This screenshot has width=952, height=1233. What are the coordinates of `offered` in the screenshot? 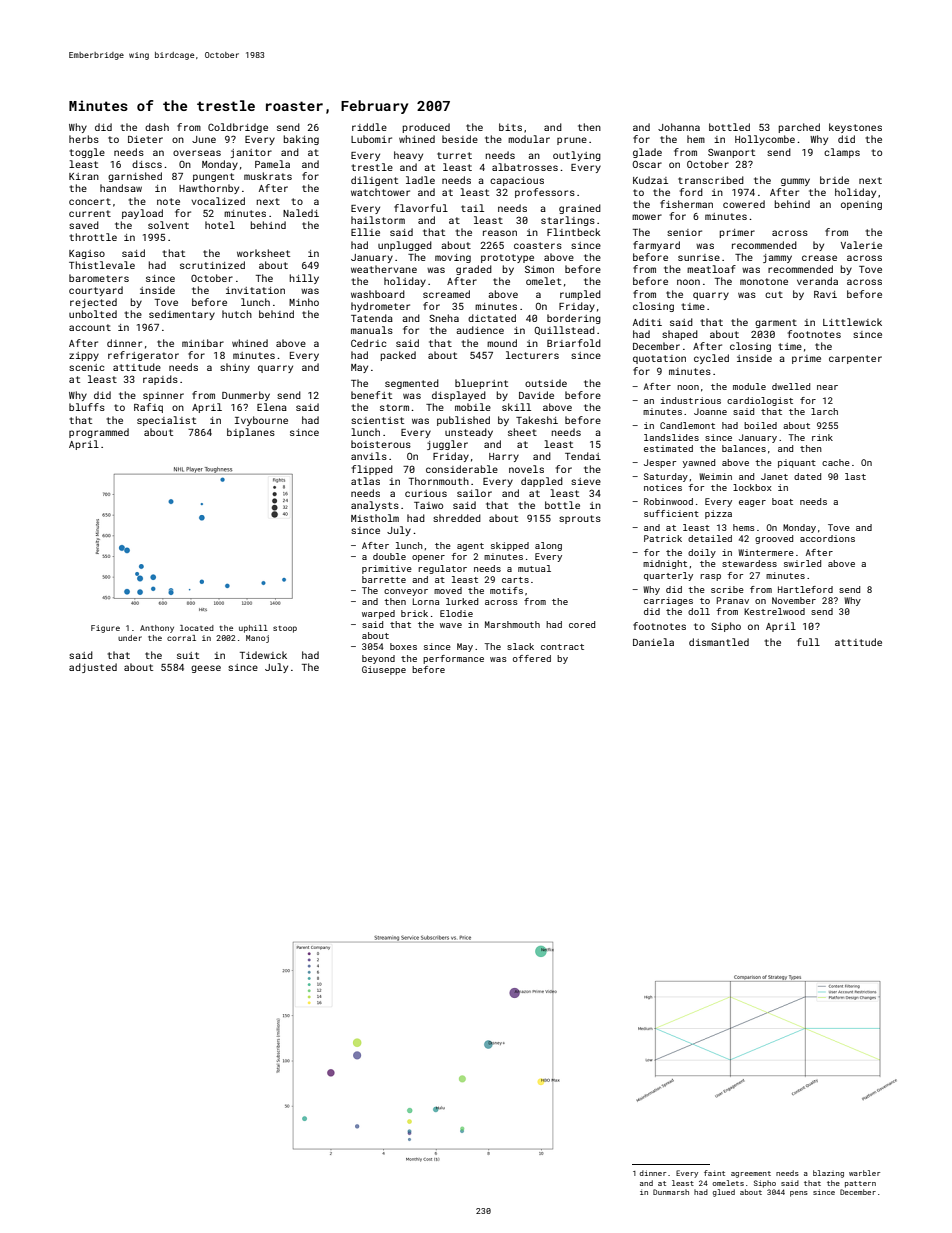 It's located at (532, 658).
